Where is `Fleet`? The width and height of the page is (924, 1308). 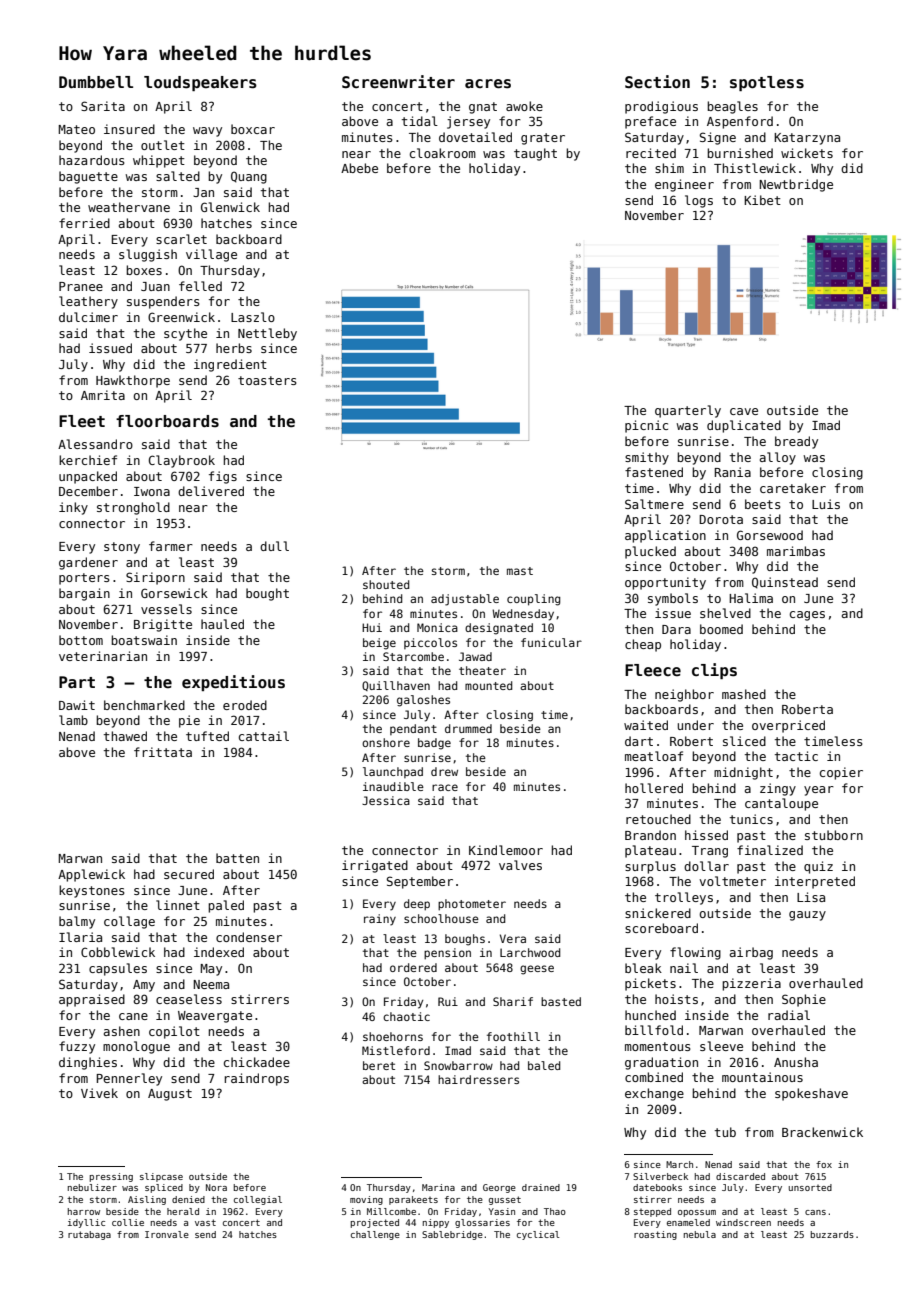
Fleet is located at coordinates (82, 421).
